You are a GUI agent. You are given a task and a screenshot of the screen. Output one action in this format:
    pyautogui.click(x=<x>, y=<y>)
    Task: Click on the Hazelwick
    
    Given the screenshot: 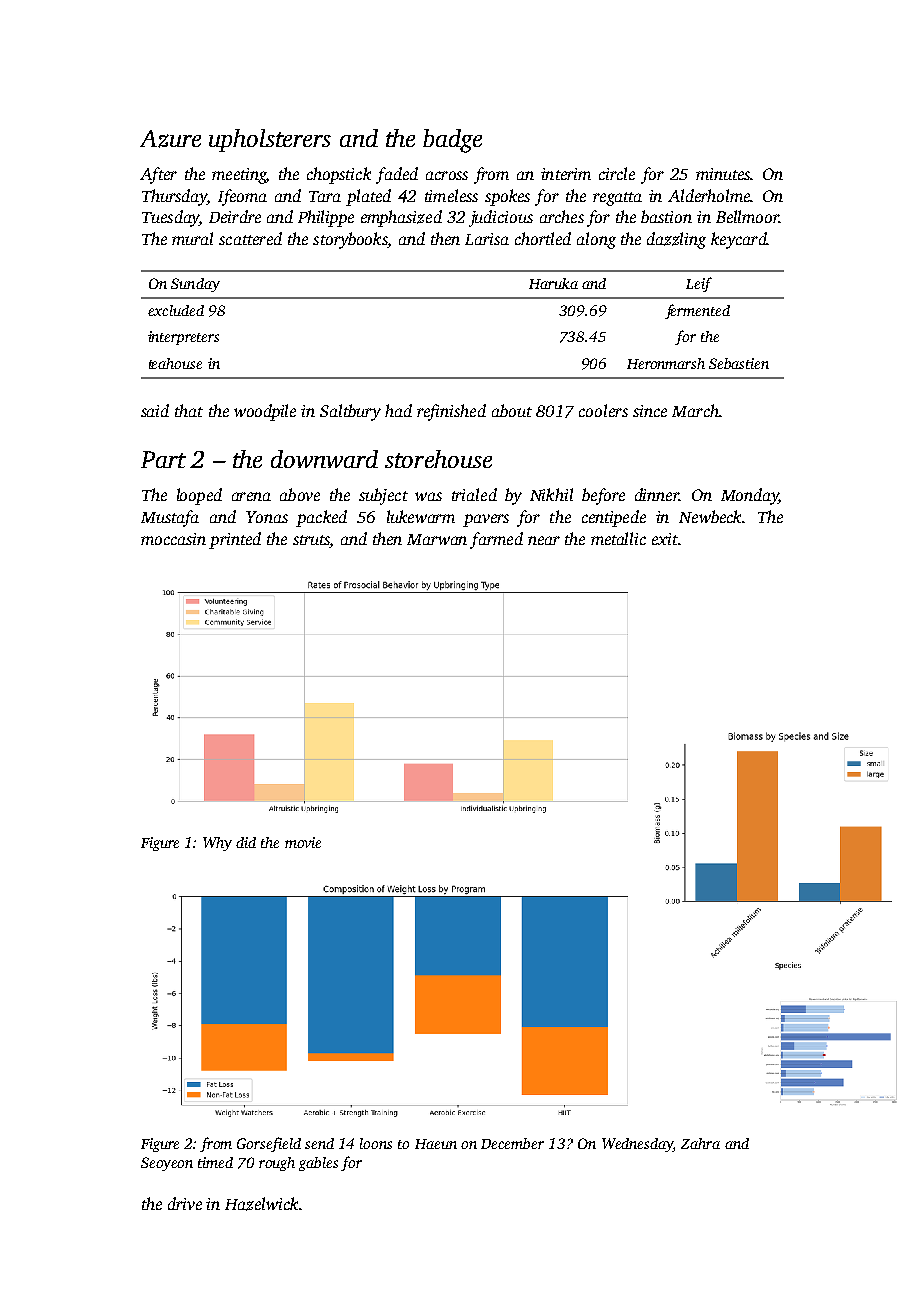 What is the action you would take?
    pyautogui.click(x=261, y=1204)
